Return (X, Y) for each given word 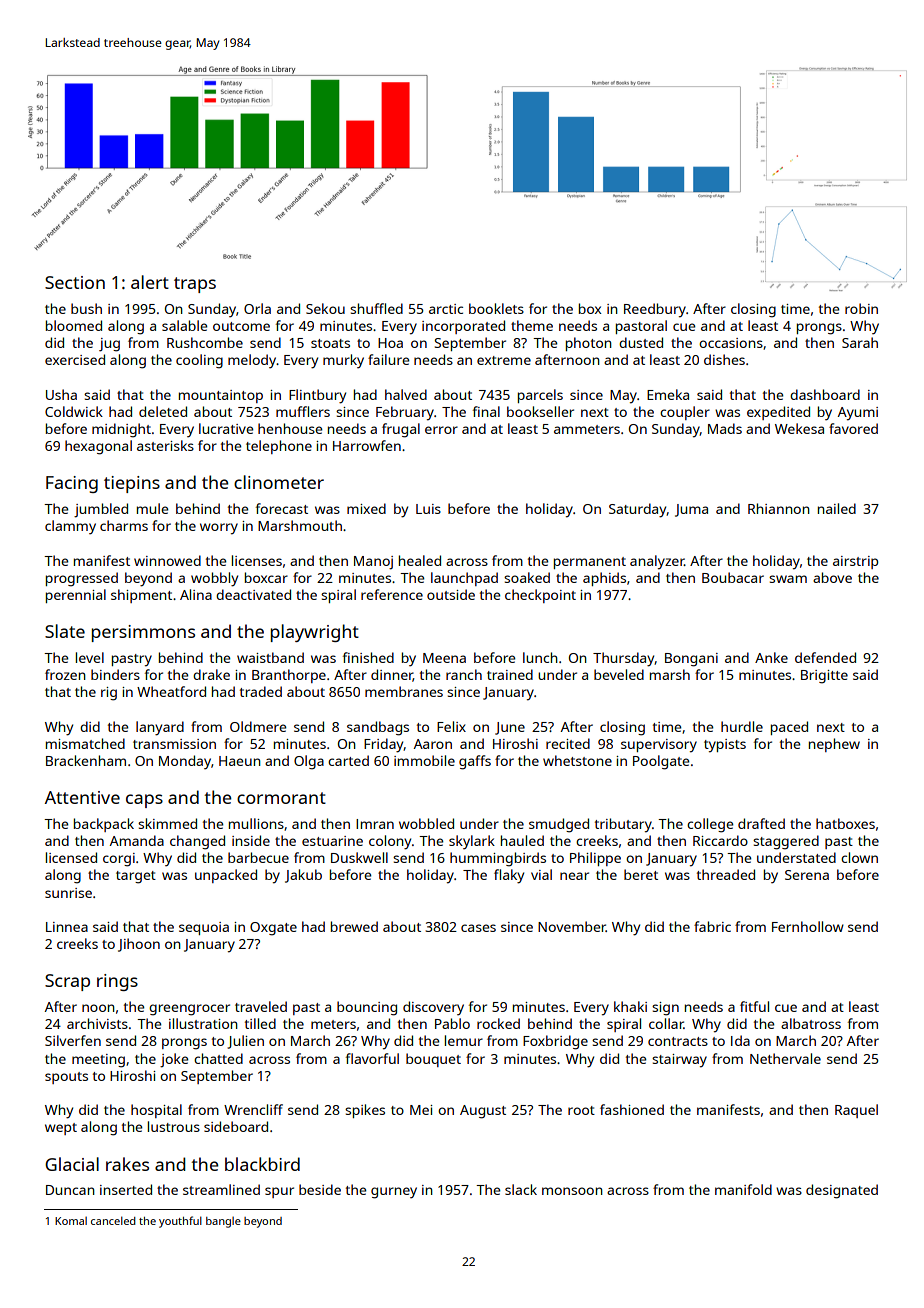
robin (861, 308)
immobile (424, 760)
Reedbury (655, 310)
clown (859, 857)
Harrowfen (367, 445)
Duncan (70, 1190)
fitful (754, 1006)
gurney (394, 1193)
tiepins (132, 484)
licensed (71, 857)
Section (75, 282)
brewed (354, 926)
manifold (743, 1189)
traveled (261, 1006)
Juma (691, 510)
